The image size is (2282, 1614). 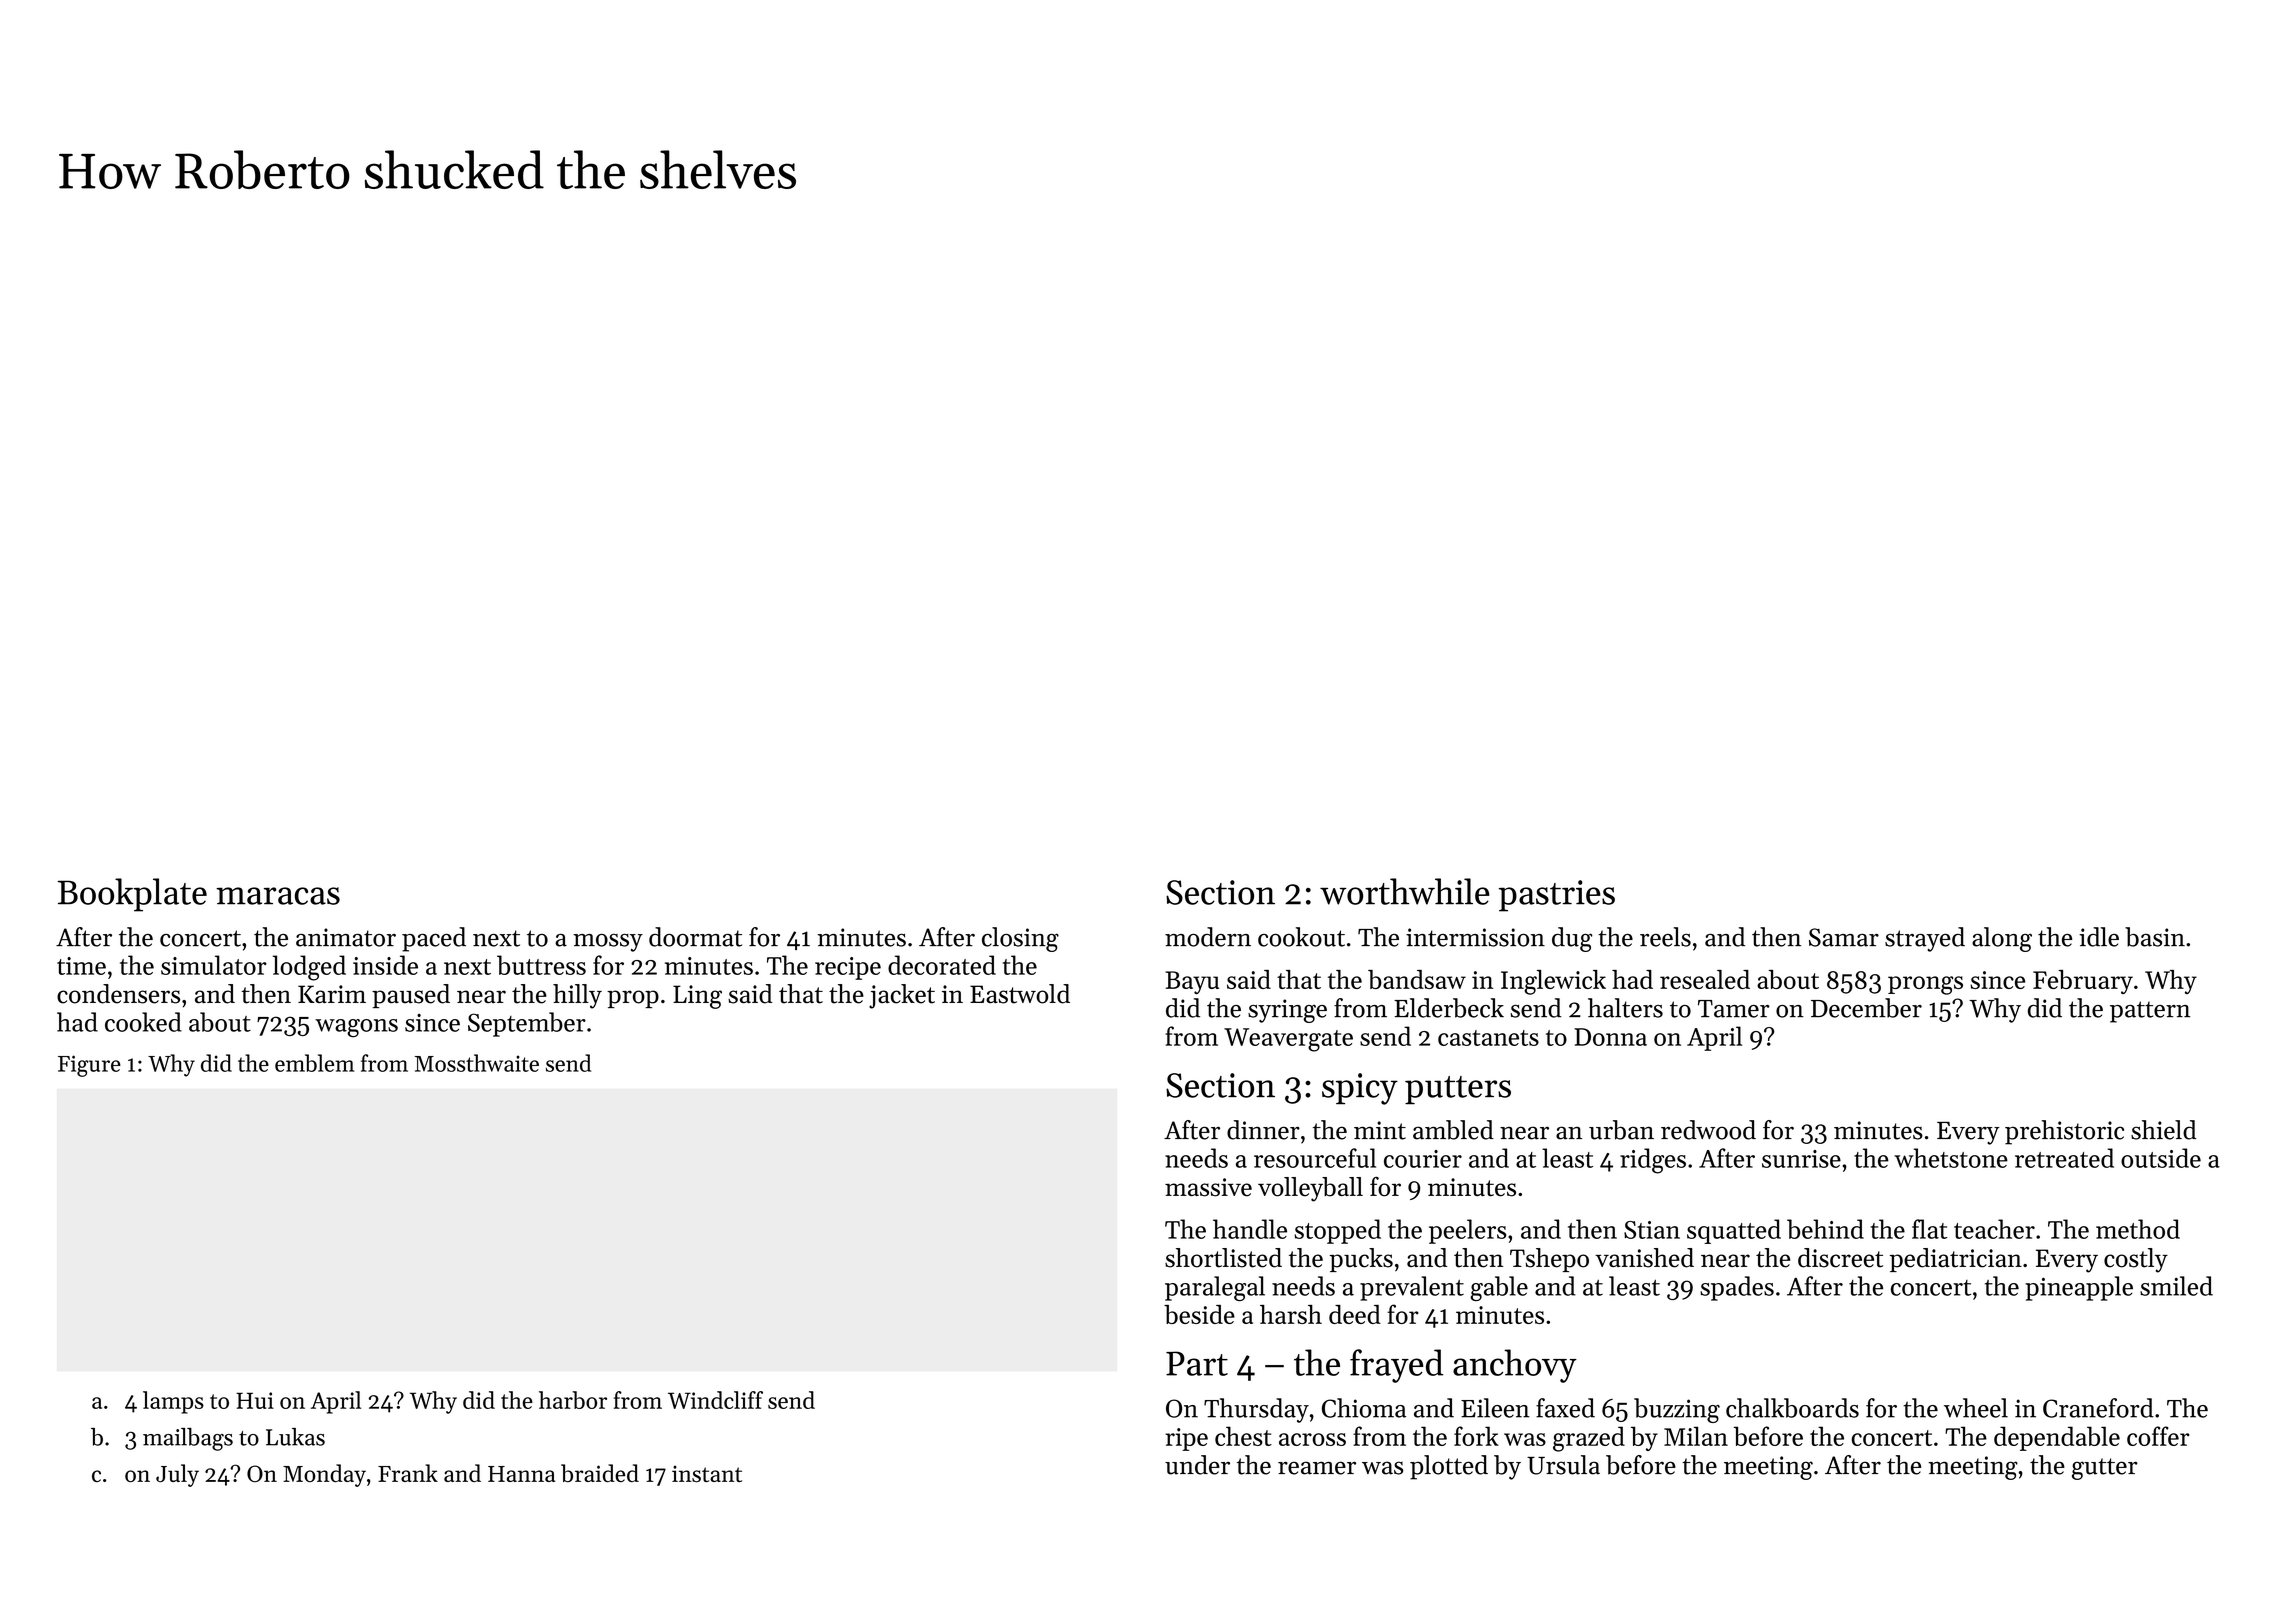 What do you see at coordinates (1792, 1408) in the screenshot?
I see `chalkboards` at bounding box center [1792, 1408].
